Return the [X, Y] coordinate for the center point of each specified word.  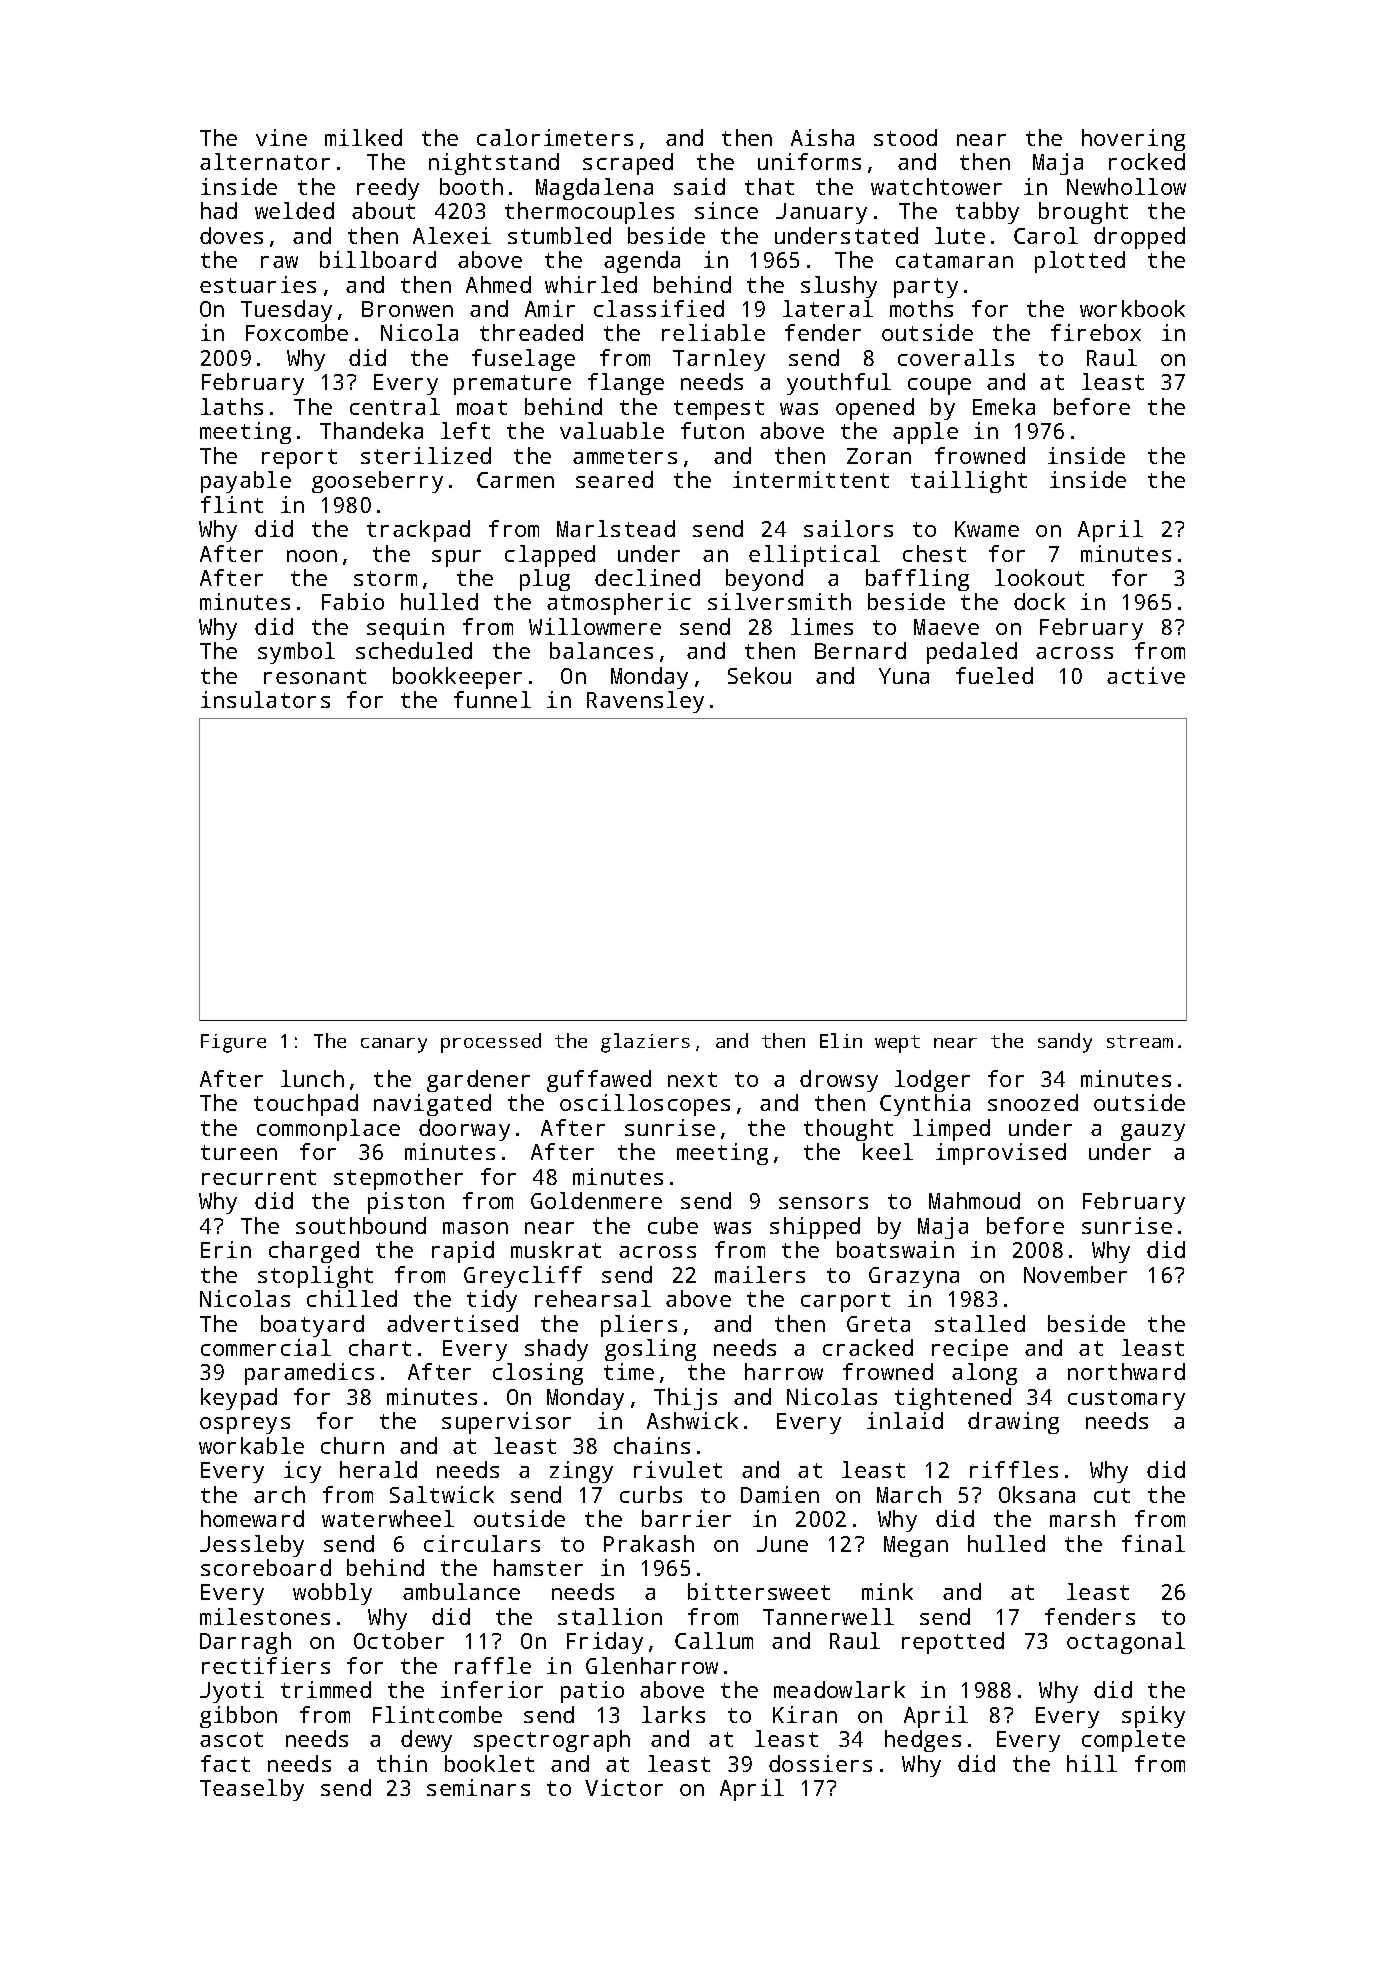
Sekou [759, 675]
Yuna [904, 676]
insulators [265, 699]
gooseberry [377, 482]
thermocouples [589, 213]
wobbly [332, 1594]
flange [626, 384]
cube [673, 1225]
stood [905, 137]
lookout [1039, 577]
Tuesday [286, 311]
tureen [239, 1152]
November [1075, 1274]
